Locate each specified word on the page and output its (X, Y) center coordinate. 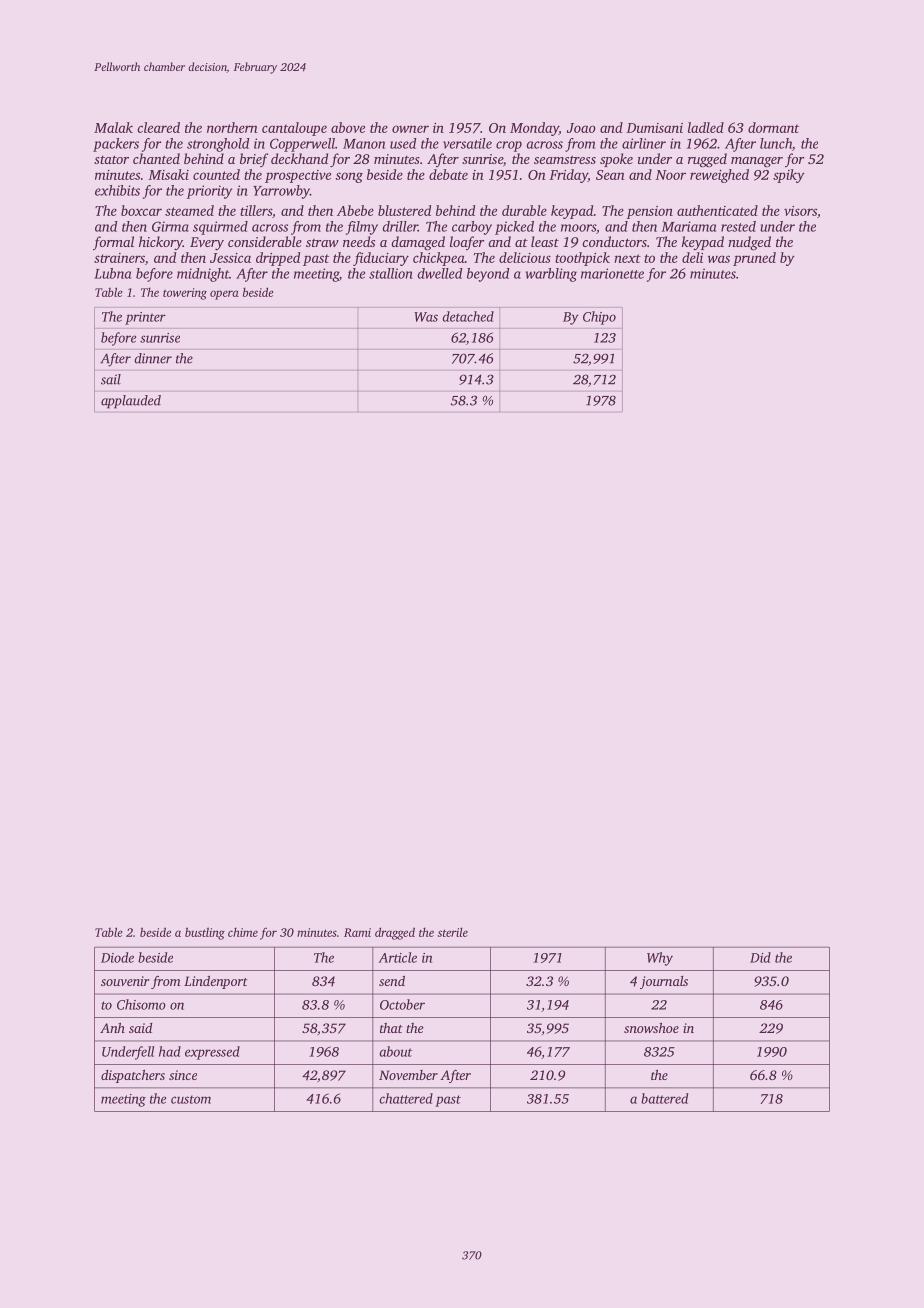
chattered (406, 1098)
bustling (205, 933)
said (140, 1028)
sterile (453, 932)
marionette (612, 273)
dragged (395, 933)
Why (660, 959)
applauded (131, 402)
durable (524, 210)
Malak (113, 127)
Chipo (599, 318)
